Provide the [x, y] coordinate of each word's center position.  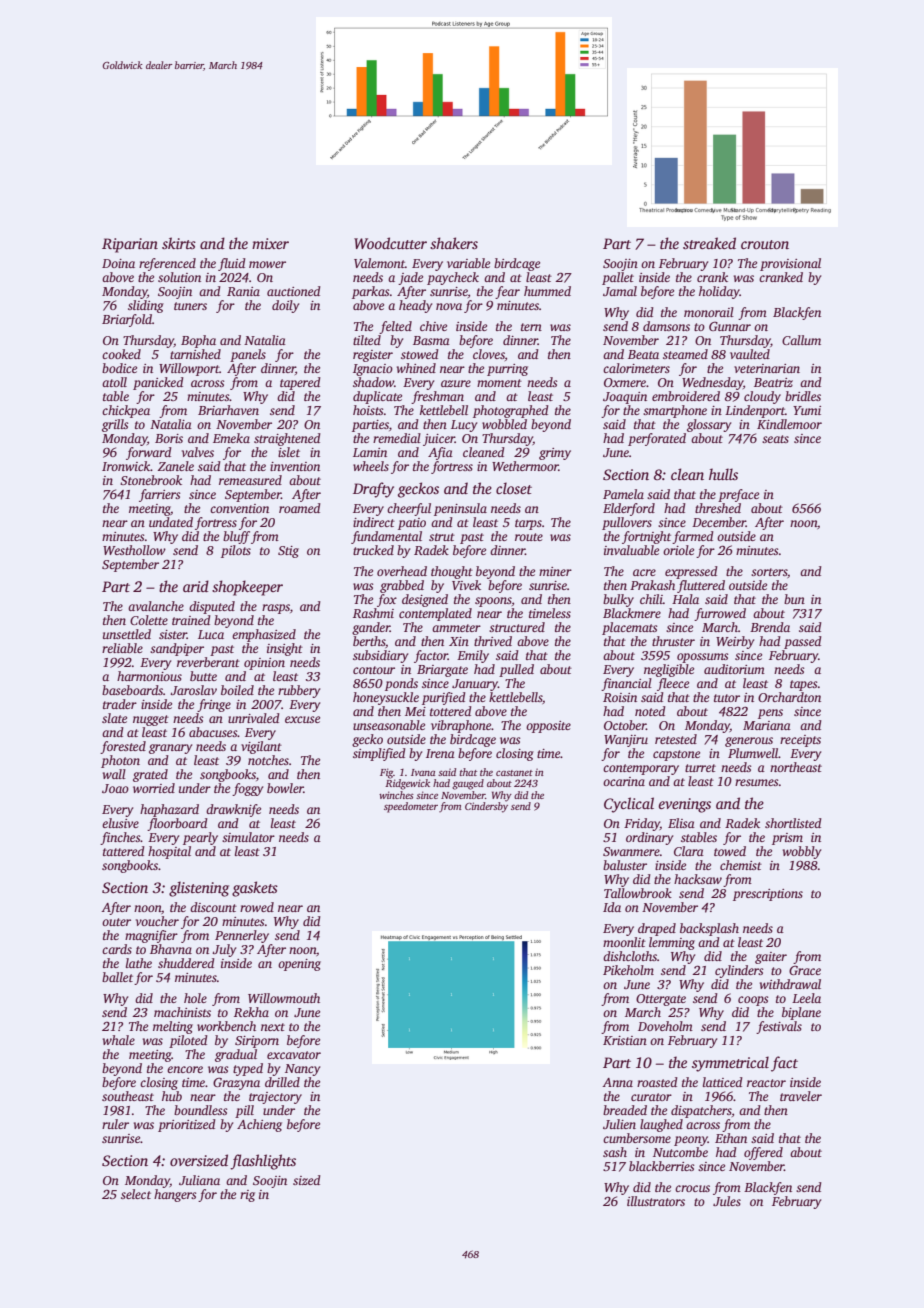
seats [775, 439]
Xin [459, 641]
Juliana [199, 1180]
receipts [800, 741]
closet [514, 488]
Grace [805, 970]
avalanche [156, 606]
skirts [179, 243]
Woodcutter [390, 243]
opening [299, 965]
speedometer [411, 807]
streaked [709, 243]
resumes [756, 782]
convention [239, 508]
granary [170, 749]
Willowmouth [284, 998]
